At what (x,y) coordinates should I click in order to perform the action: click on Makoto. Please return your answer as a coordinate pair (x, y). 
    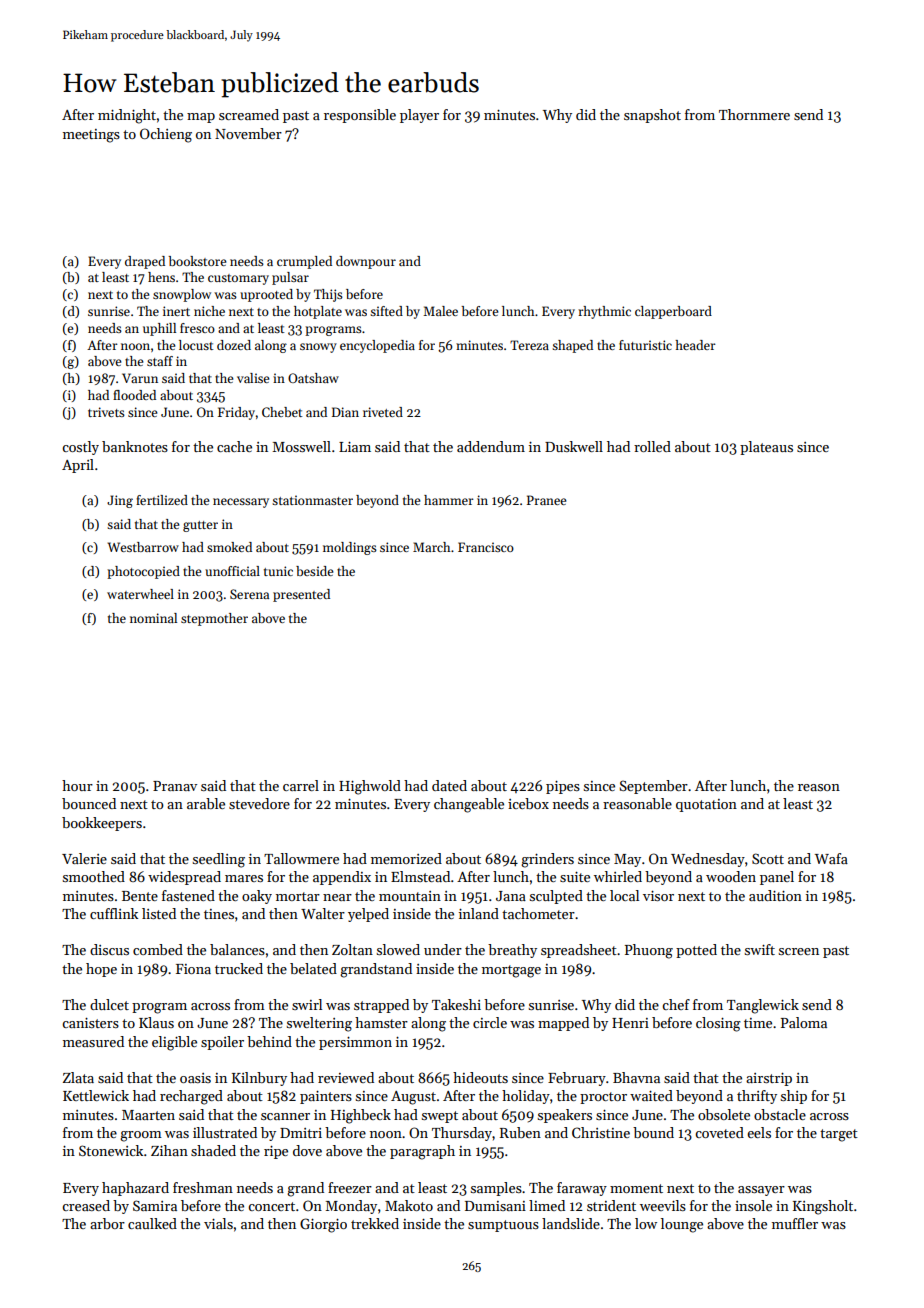
    Looking at the image, I should click on (409, 1205).
